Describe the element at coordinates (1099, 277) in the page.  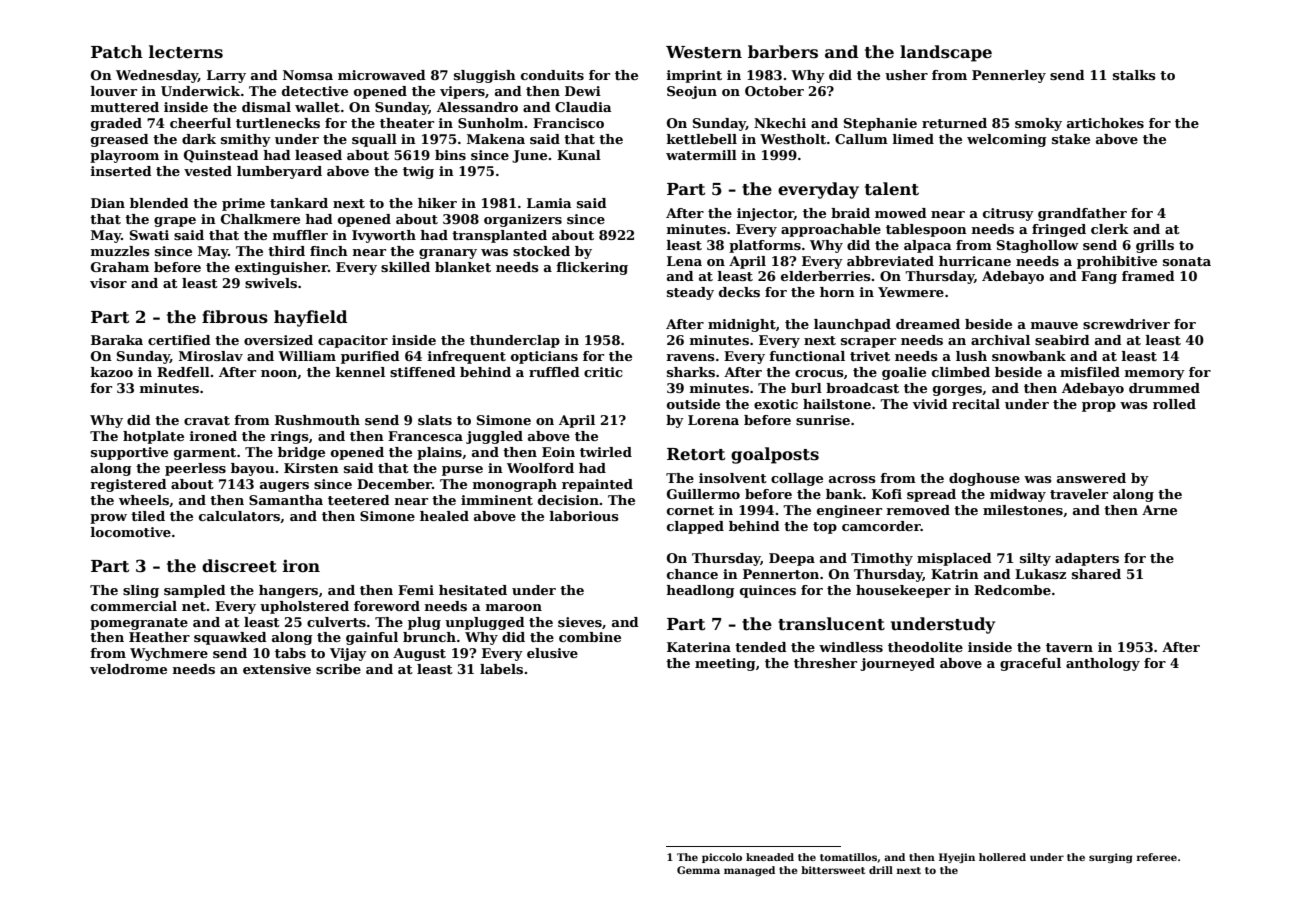
I see `Fang` at that location.
